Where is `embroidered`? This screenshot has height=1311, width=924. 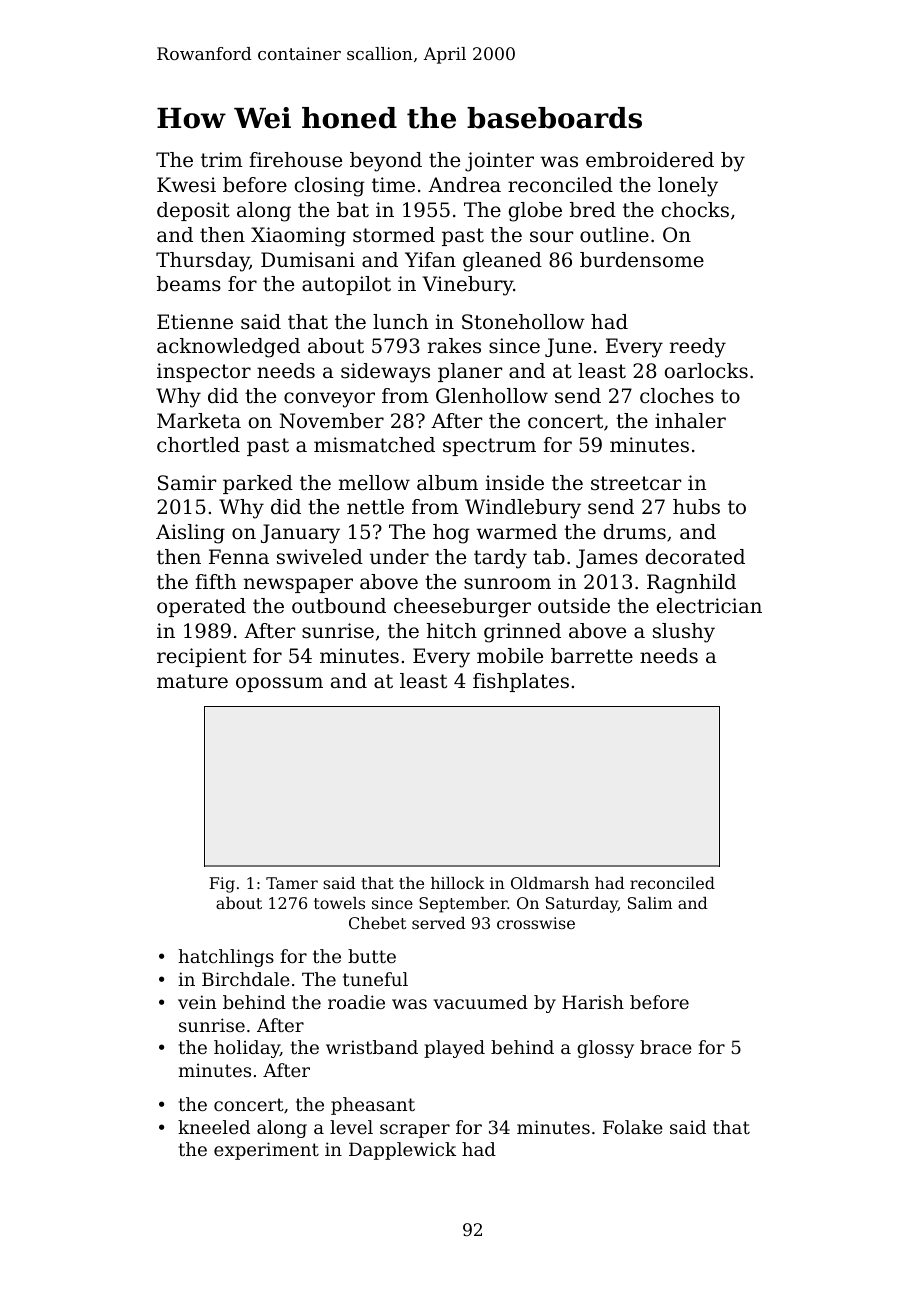
embroidered is located at coordinates (650, 160).
